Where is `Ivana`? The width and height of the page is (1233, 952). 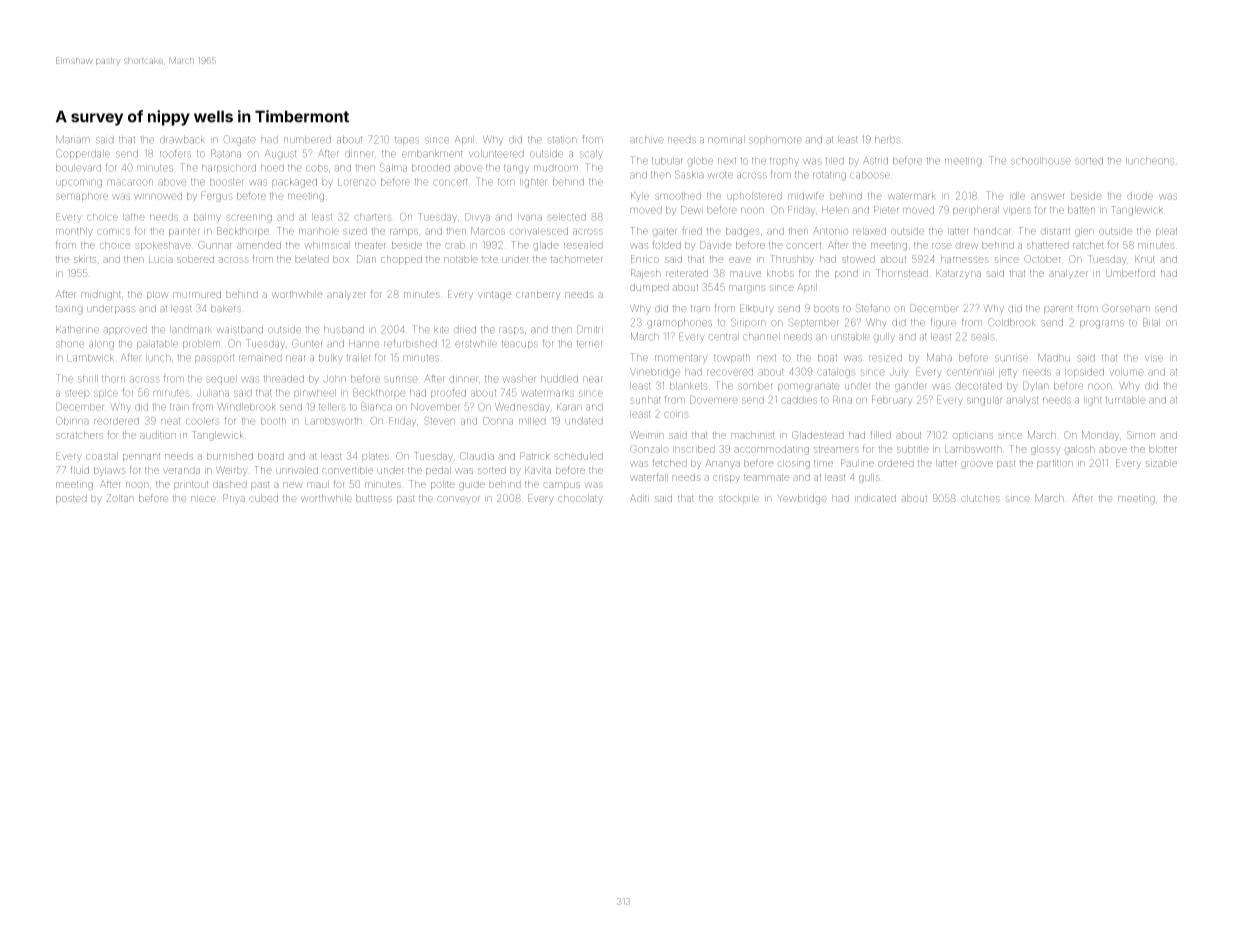
Ivana is located at coordinates (530, 217).
